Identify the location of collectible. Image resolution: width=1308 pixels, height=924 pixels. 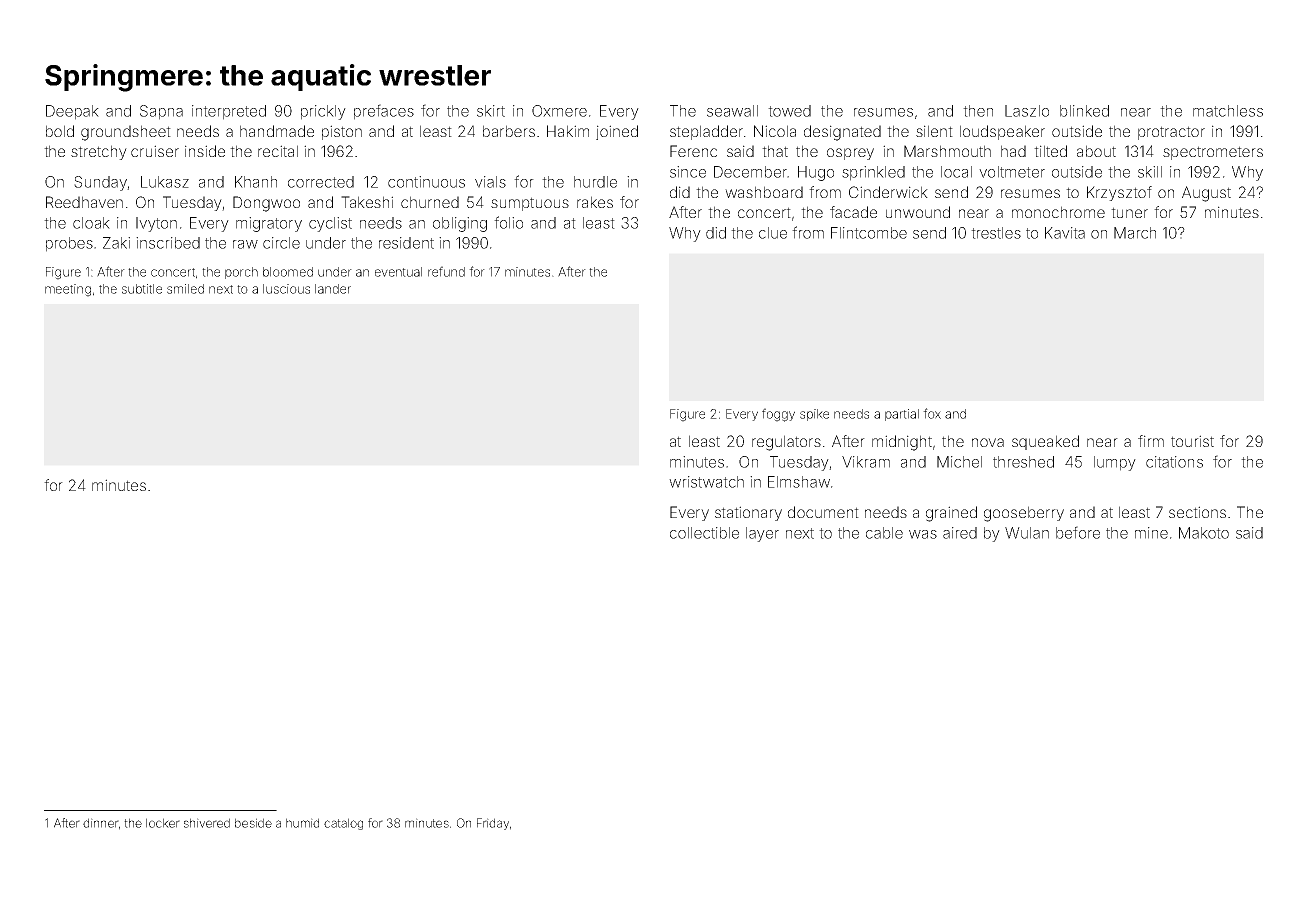
(704, 533).
